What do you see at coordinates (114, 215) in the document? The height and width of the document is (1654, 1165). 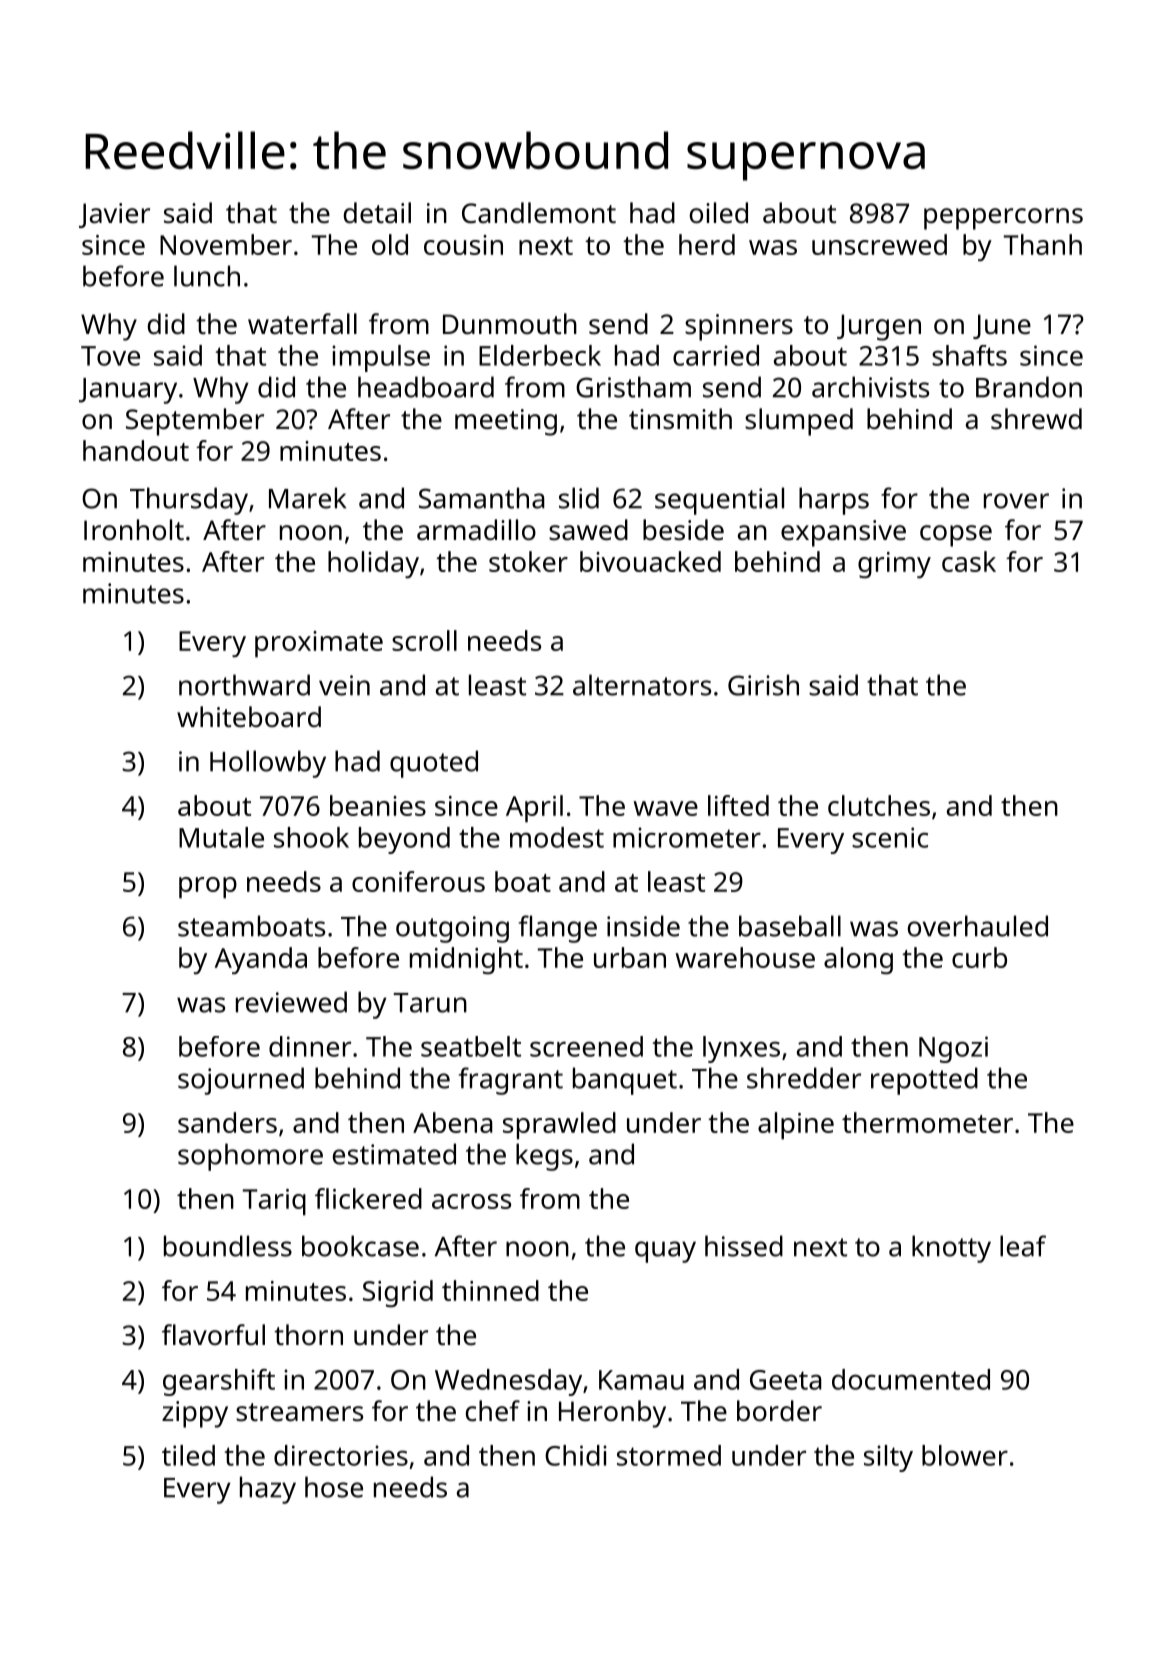 I see `Javier` at bounding box center [114, 215].
